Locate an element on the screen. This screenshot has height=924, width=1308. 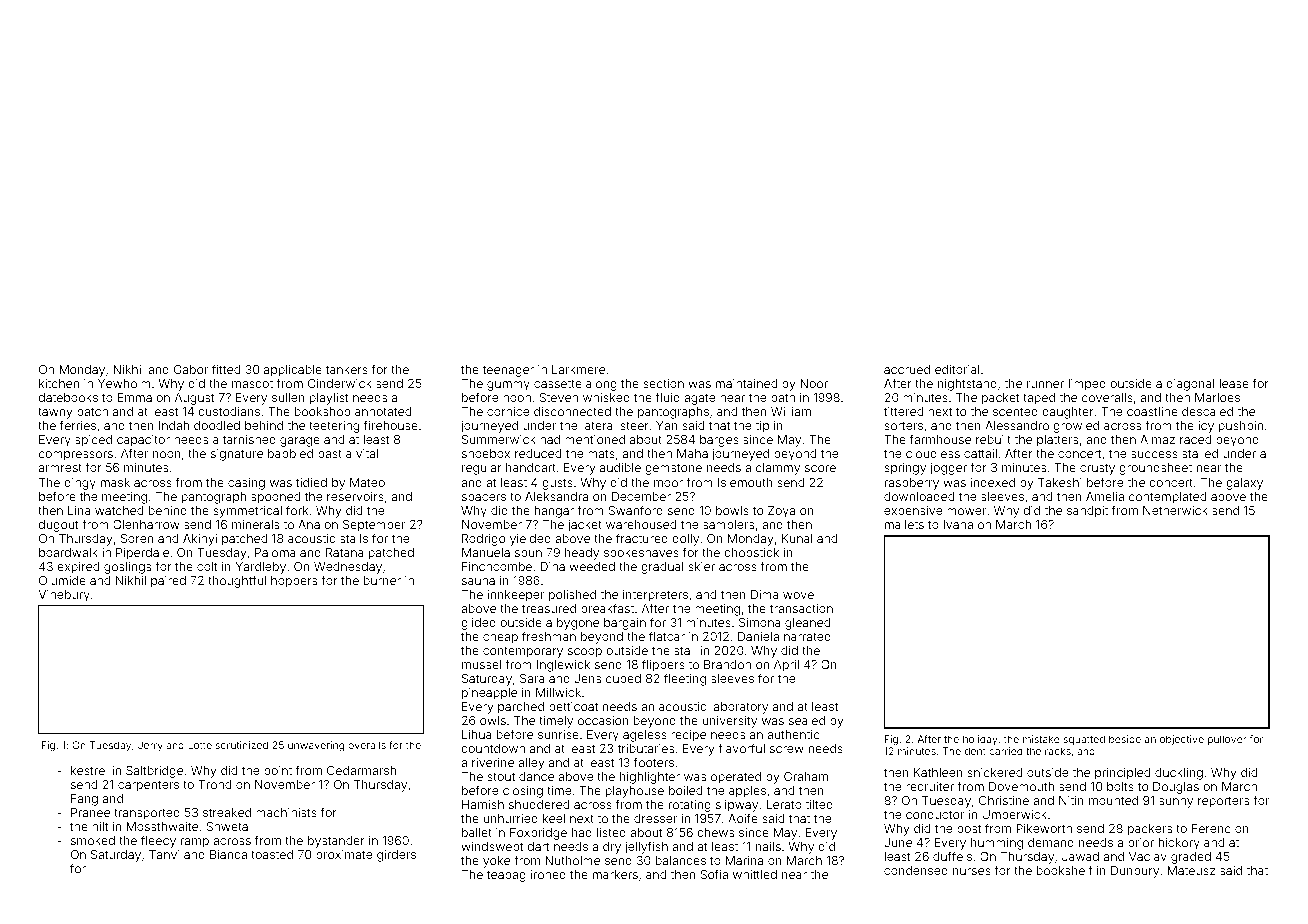
applicable is located at coordinates (293, 371).
